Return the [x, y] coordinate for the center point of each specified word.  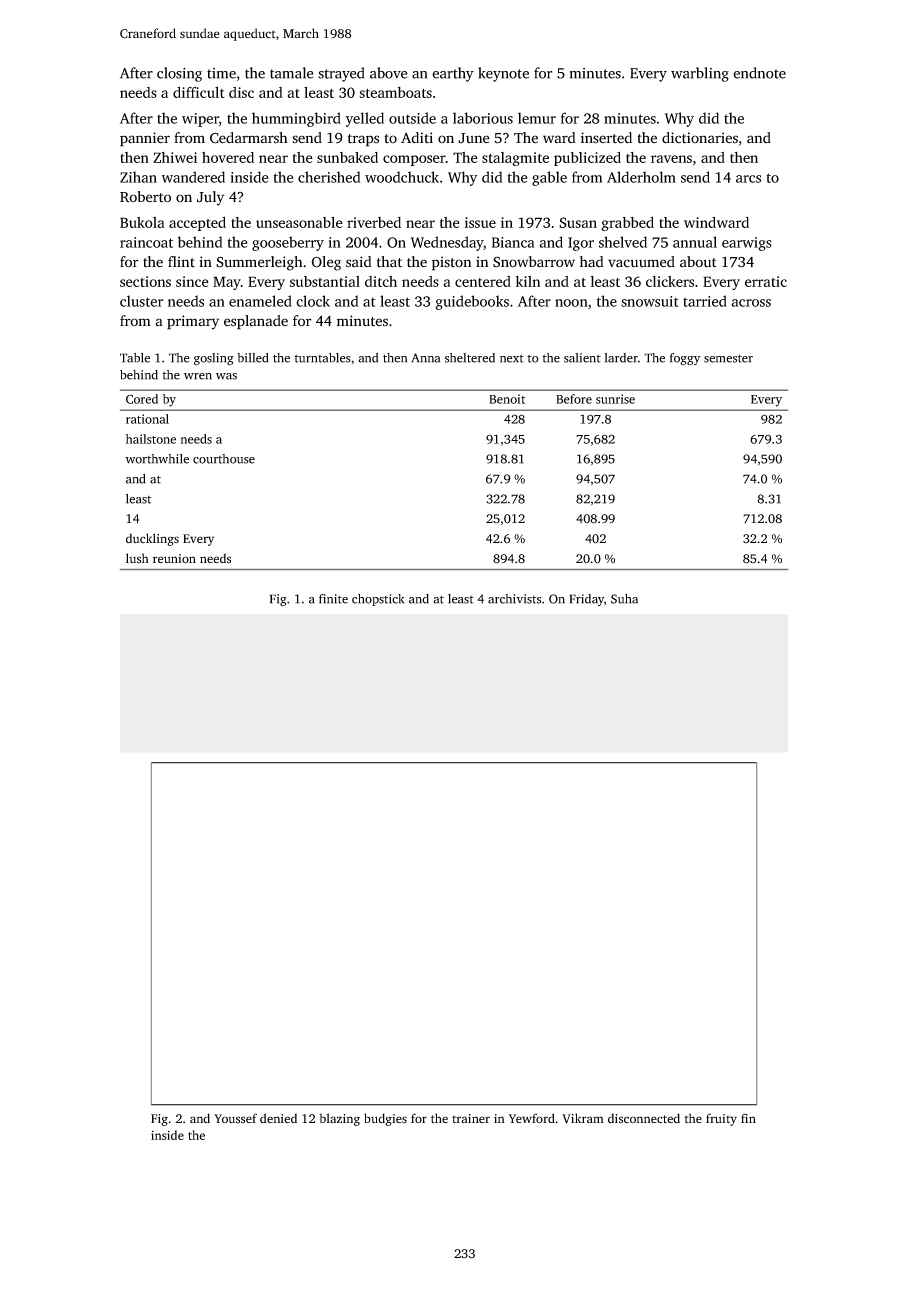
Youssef [235, 1118]
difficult [199, 92]
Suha [624, 599]
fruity [721, 1119]
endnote [759, 73]
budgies [385, 1119]
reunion [174, 559]
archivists [514, 599]
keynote [503, 74]
